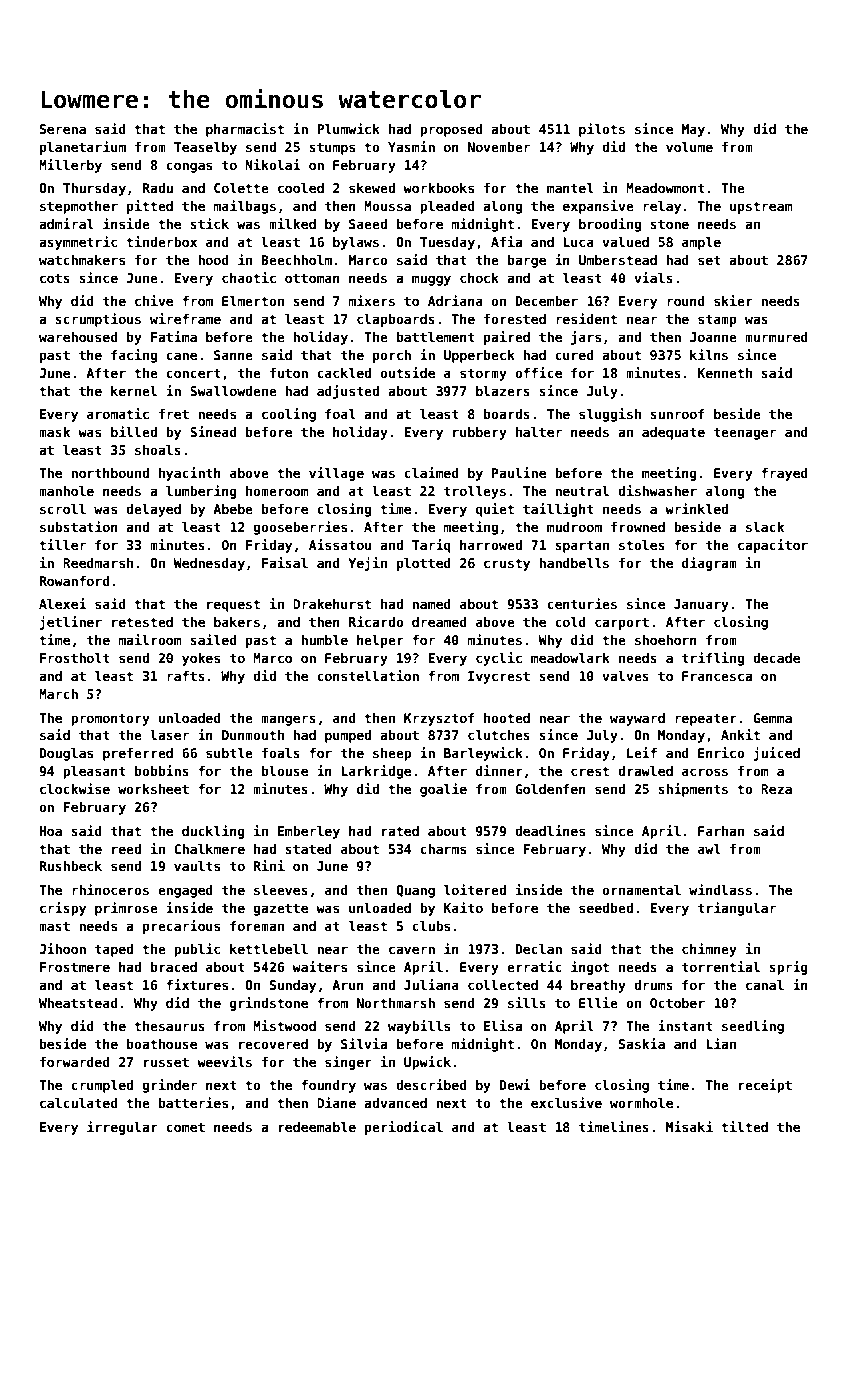  I want to click on capacitor, so click(773, 546).
